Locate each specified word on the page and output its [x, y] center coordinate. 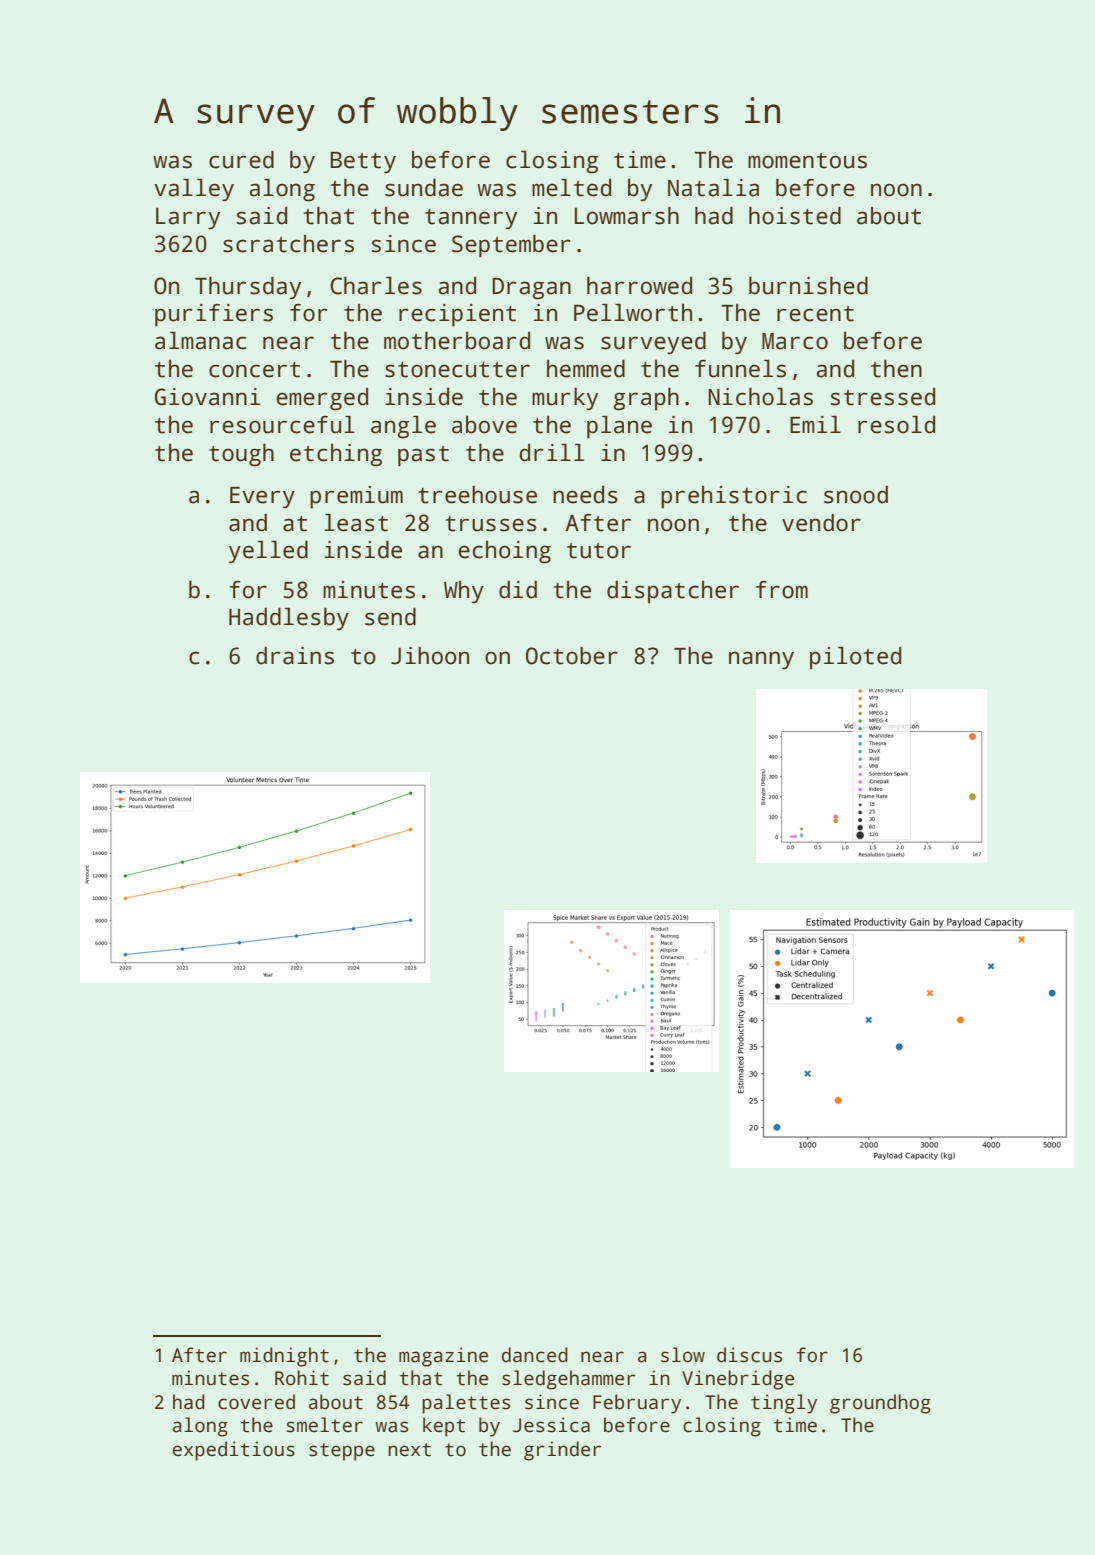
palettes [466, 1404]
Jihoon [430, 656]
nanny [761, 660]
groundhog [880, 1404]
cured [241, 159]
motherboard [457, 340]
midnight [284, 1357]
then [896, 368]
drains [295, 656]
